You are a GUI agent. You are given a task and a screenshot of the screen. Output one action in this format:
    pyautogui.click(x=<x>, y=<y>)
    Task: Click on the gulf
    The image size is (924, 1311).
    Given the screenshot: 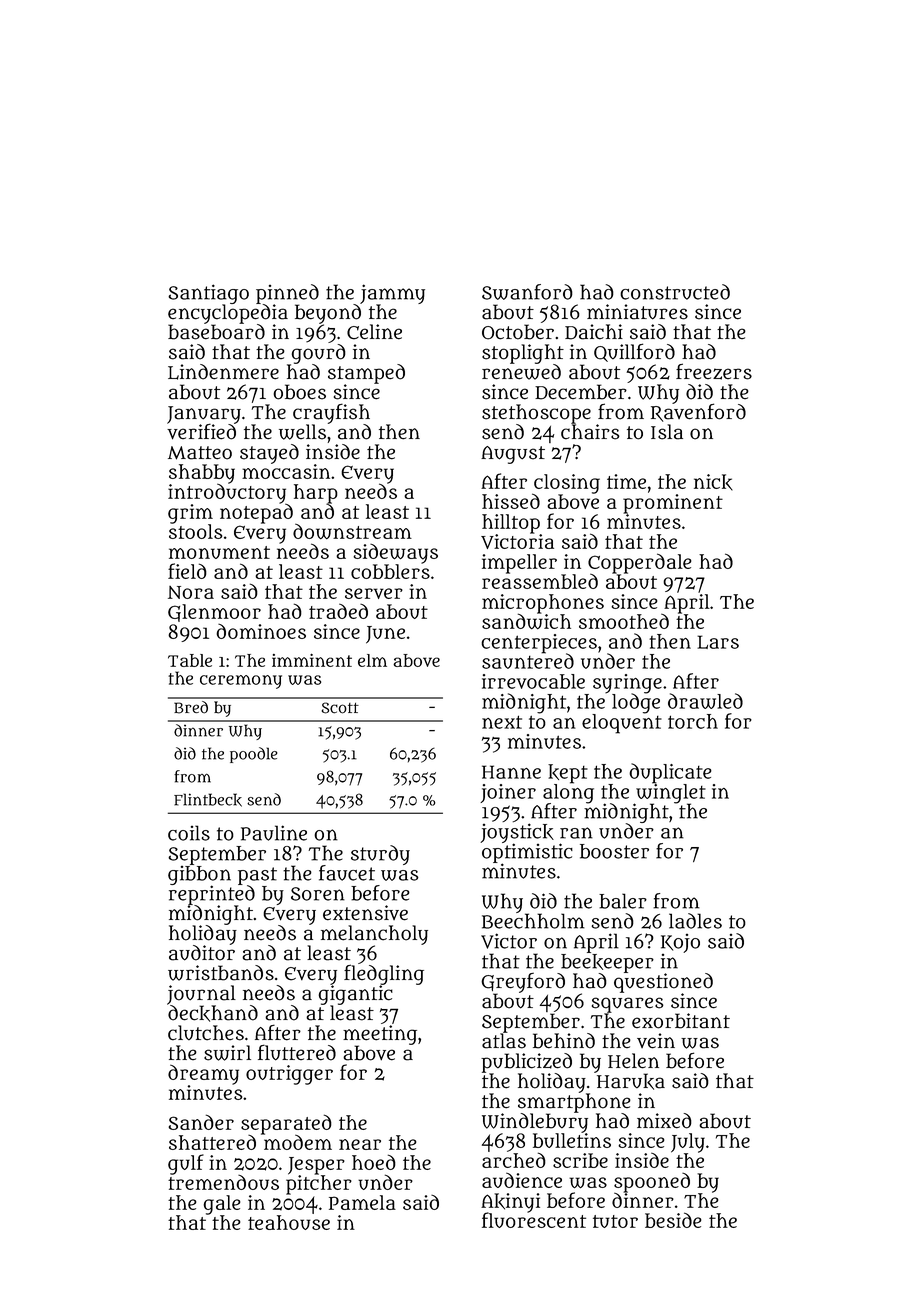 What is the action you would take?
    pyautogui.click(x=186, y=1164)
